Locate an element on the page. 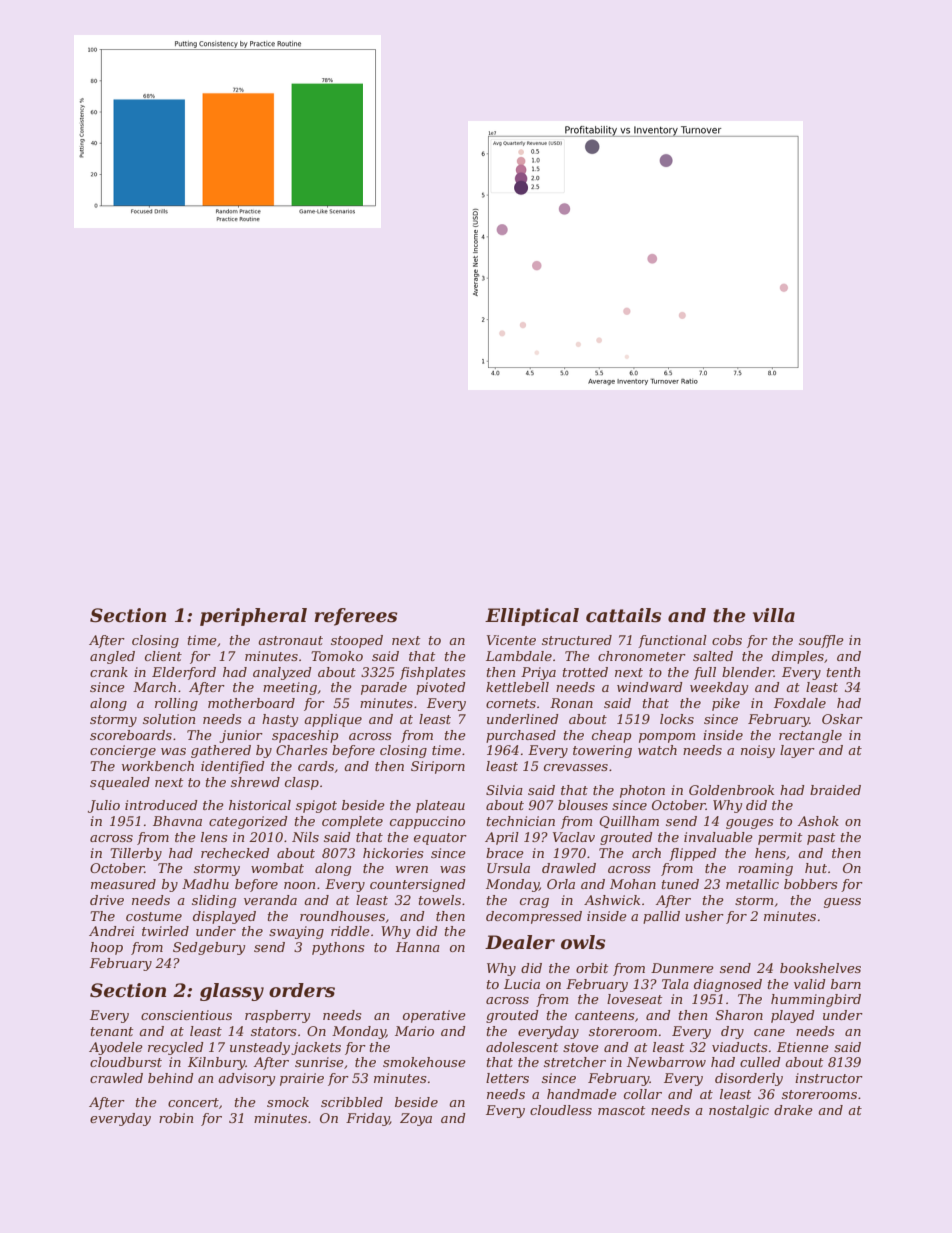 The height and width of the page is (1233, 952). referees is located at coordinates (356, 617).
